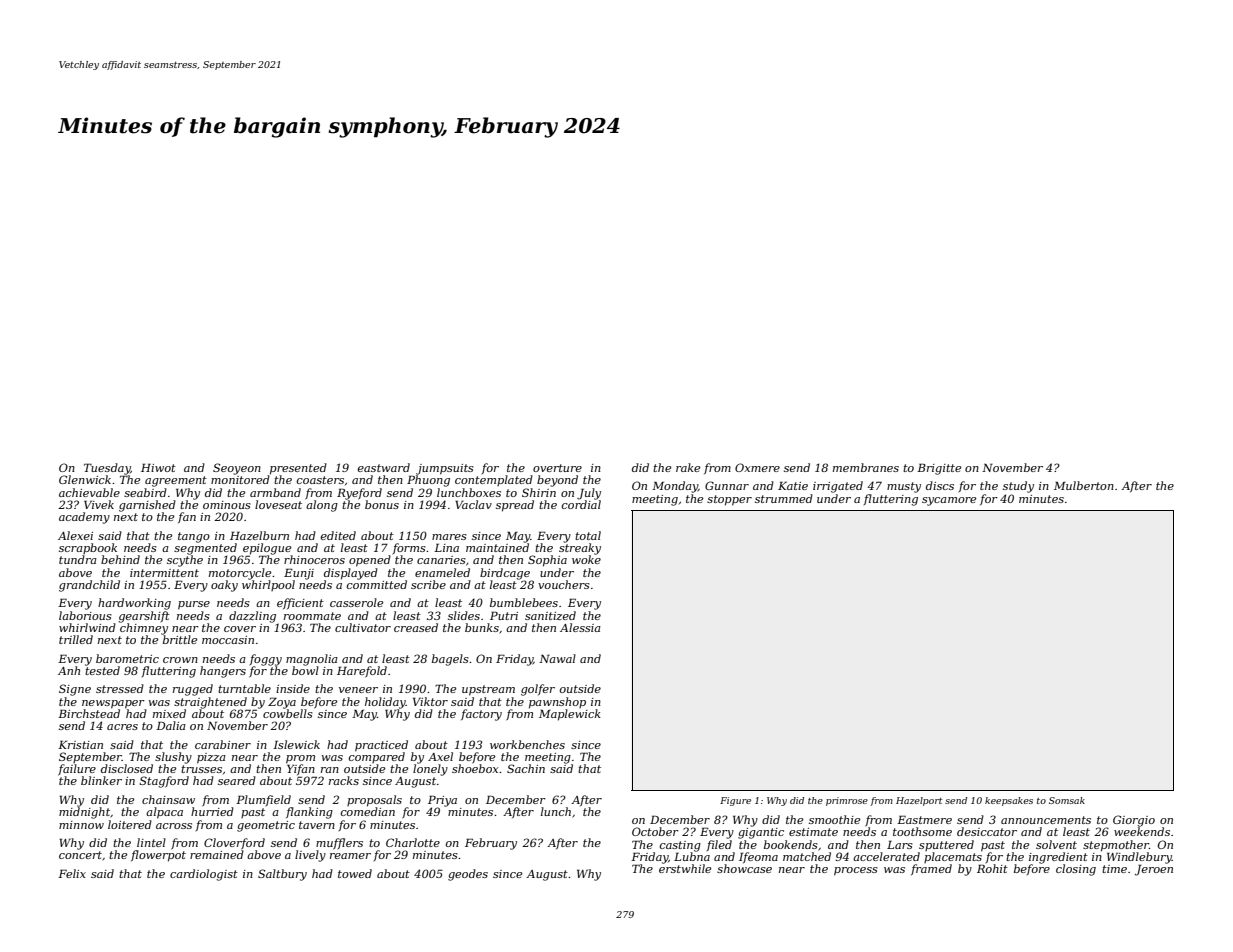 This document has height=952, width=1233. What do you see at coordinates (356, 602) in the document?
I see `casserole` at bounding box center [356, 602].
